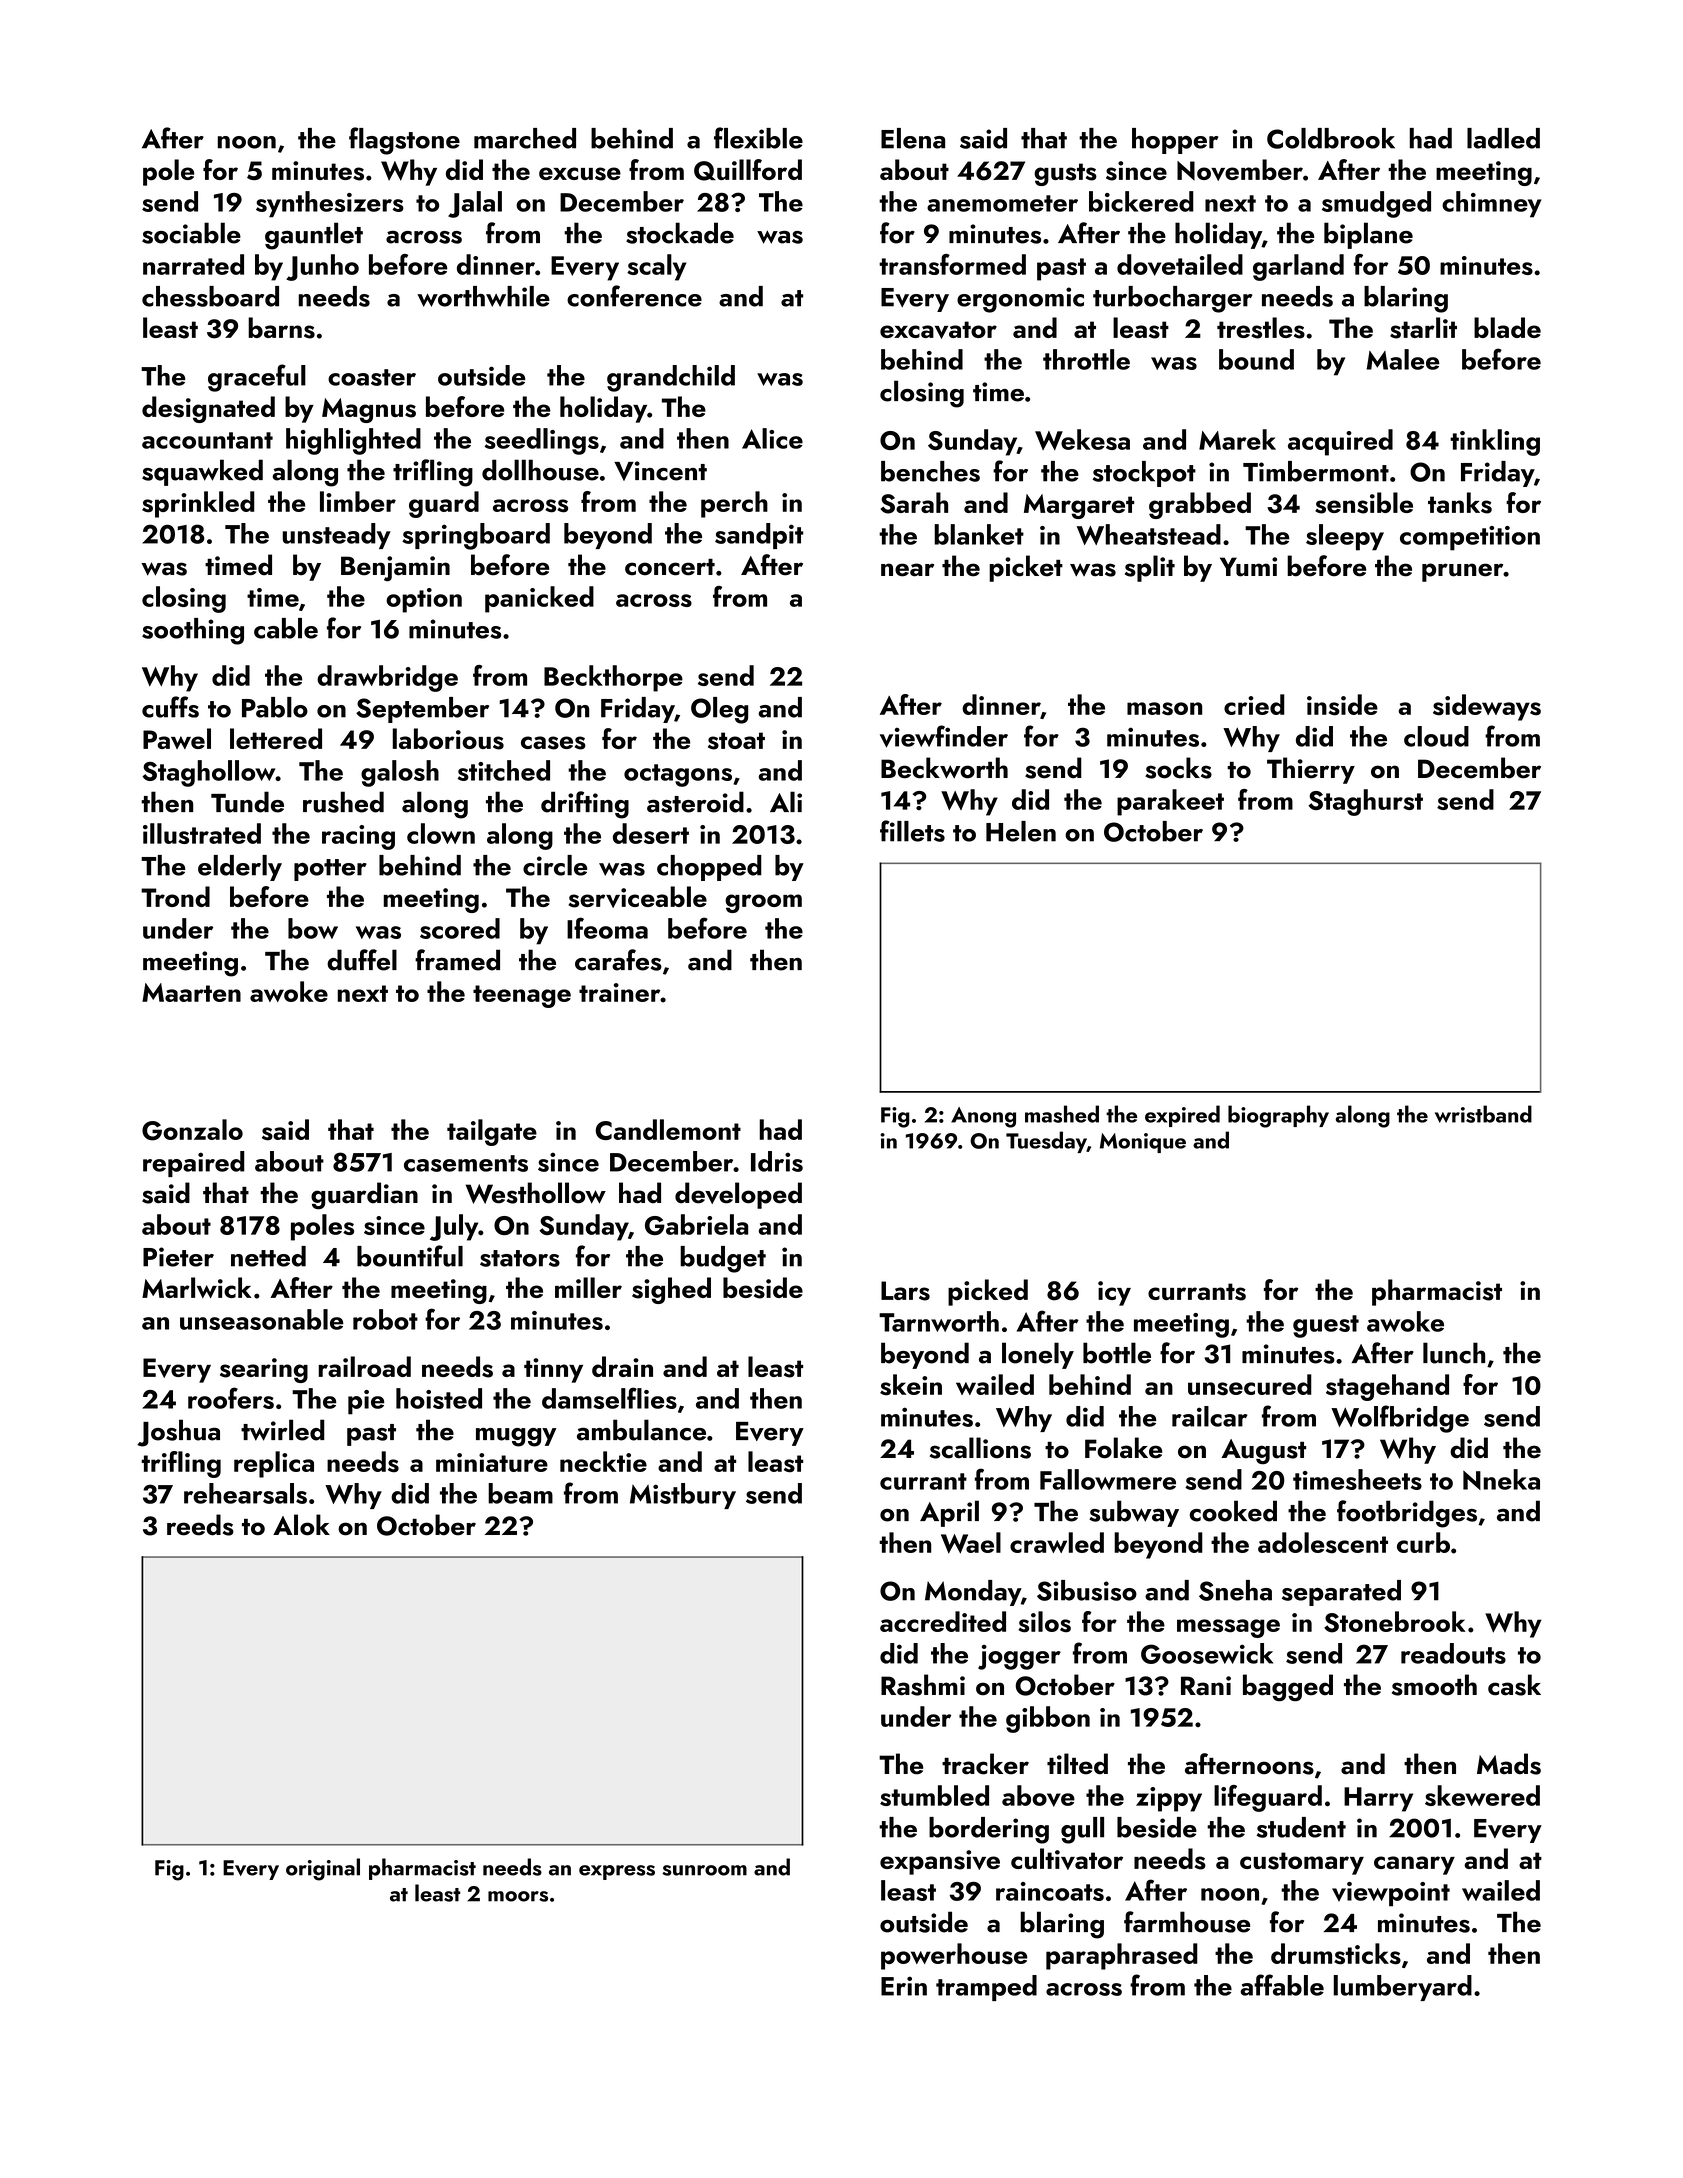 The image size is (1683, 2178). Describe the element at coordinates (492, 1462) in the screenshot. I see `miniature` at that location.
